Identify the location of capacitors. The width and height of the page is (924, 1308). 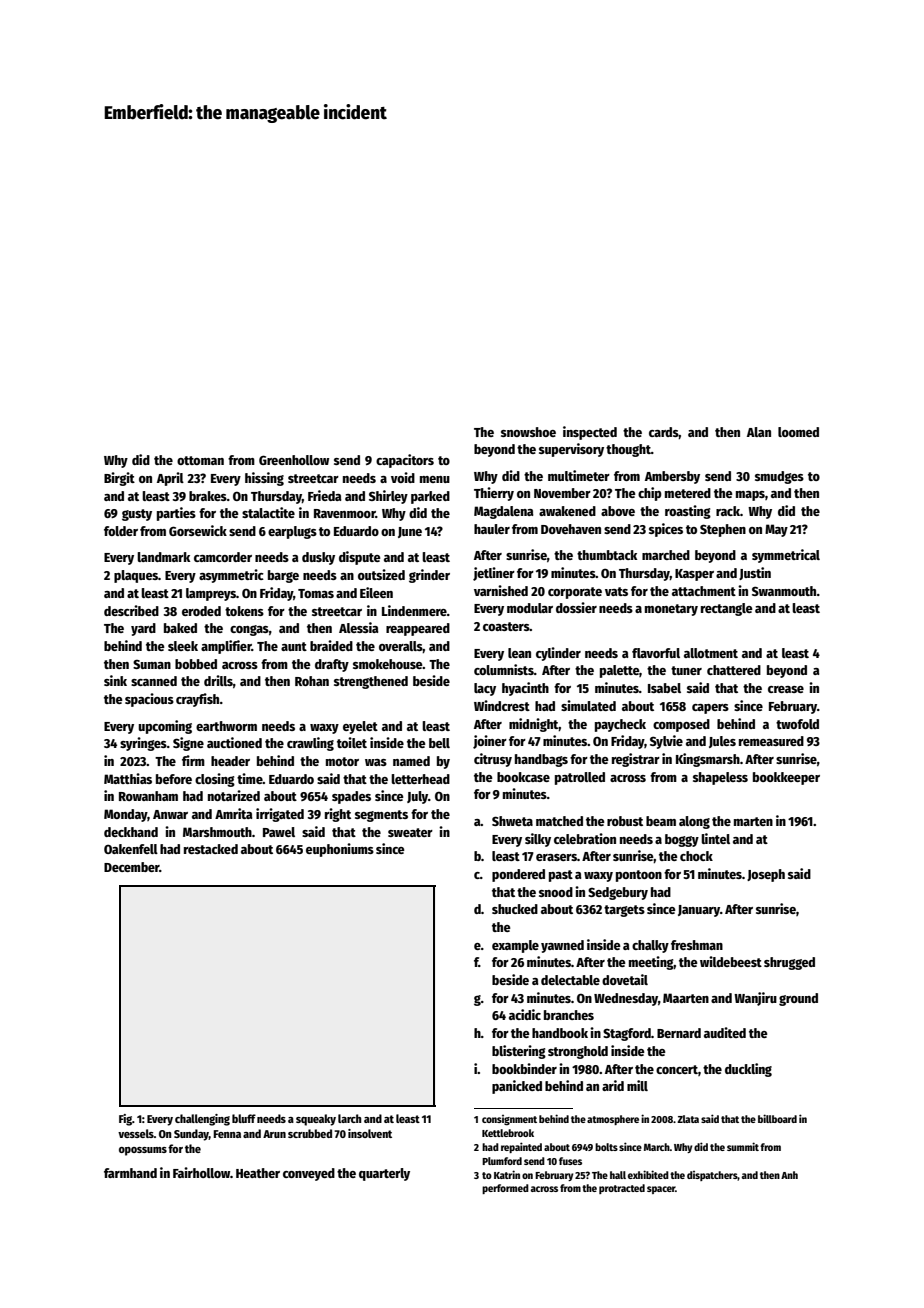
(405, 461).
